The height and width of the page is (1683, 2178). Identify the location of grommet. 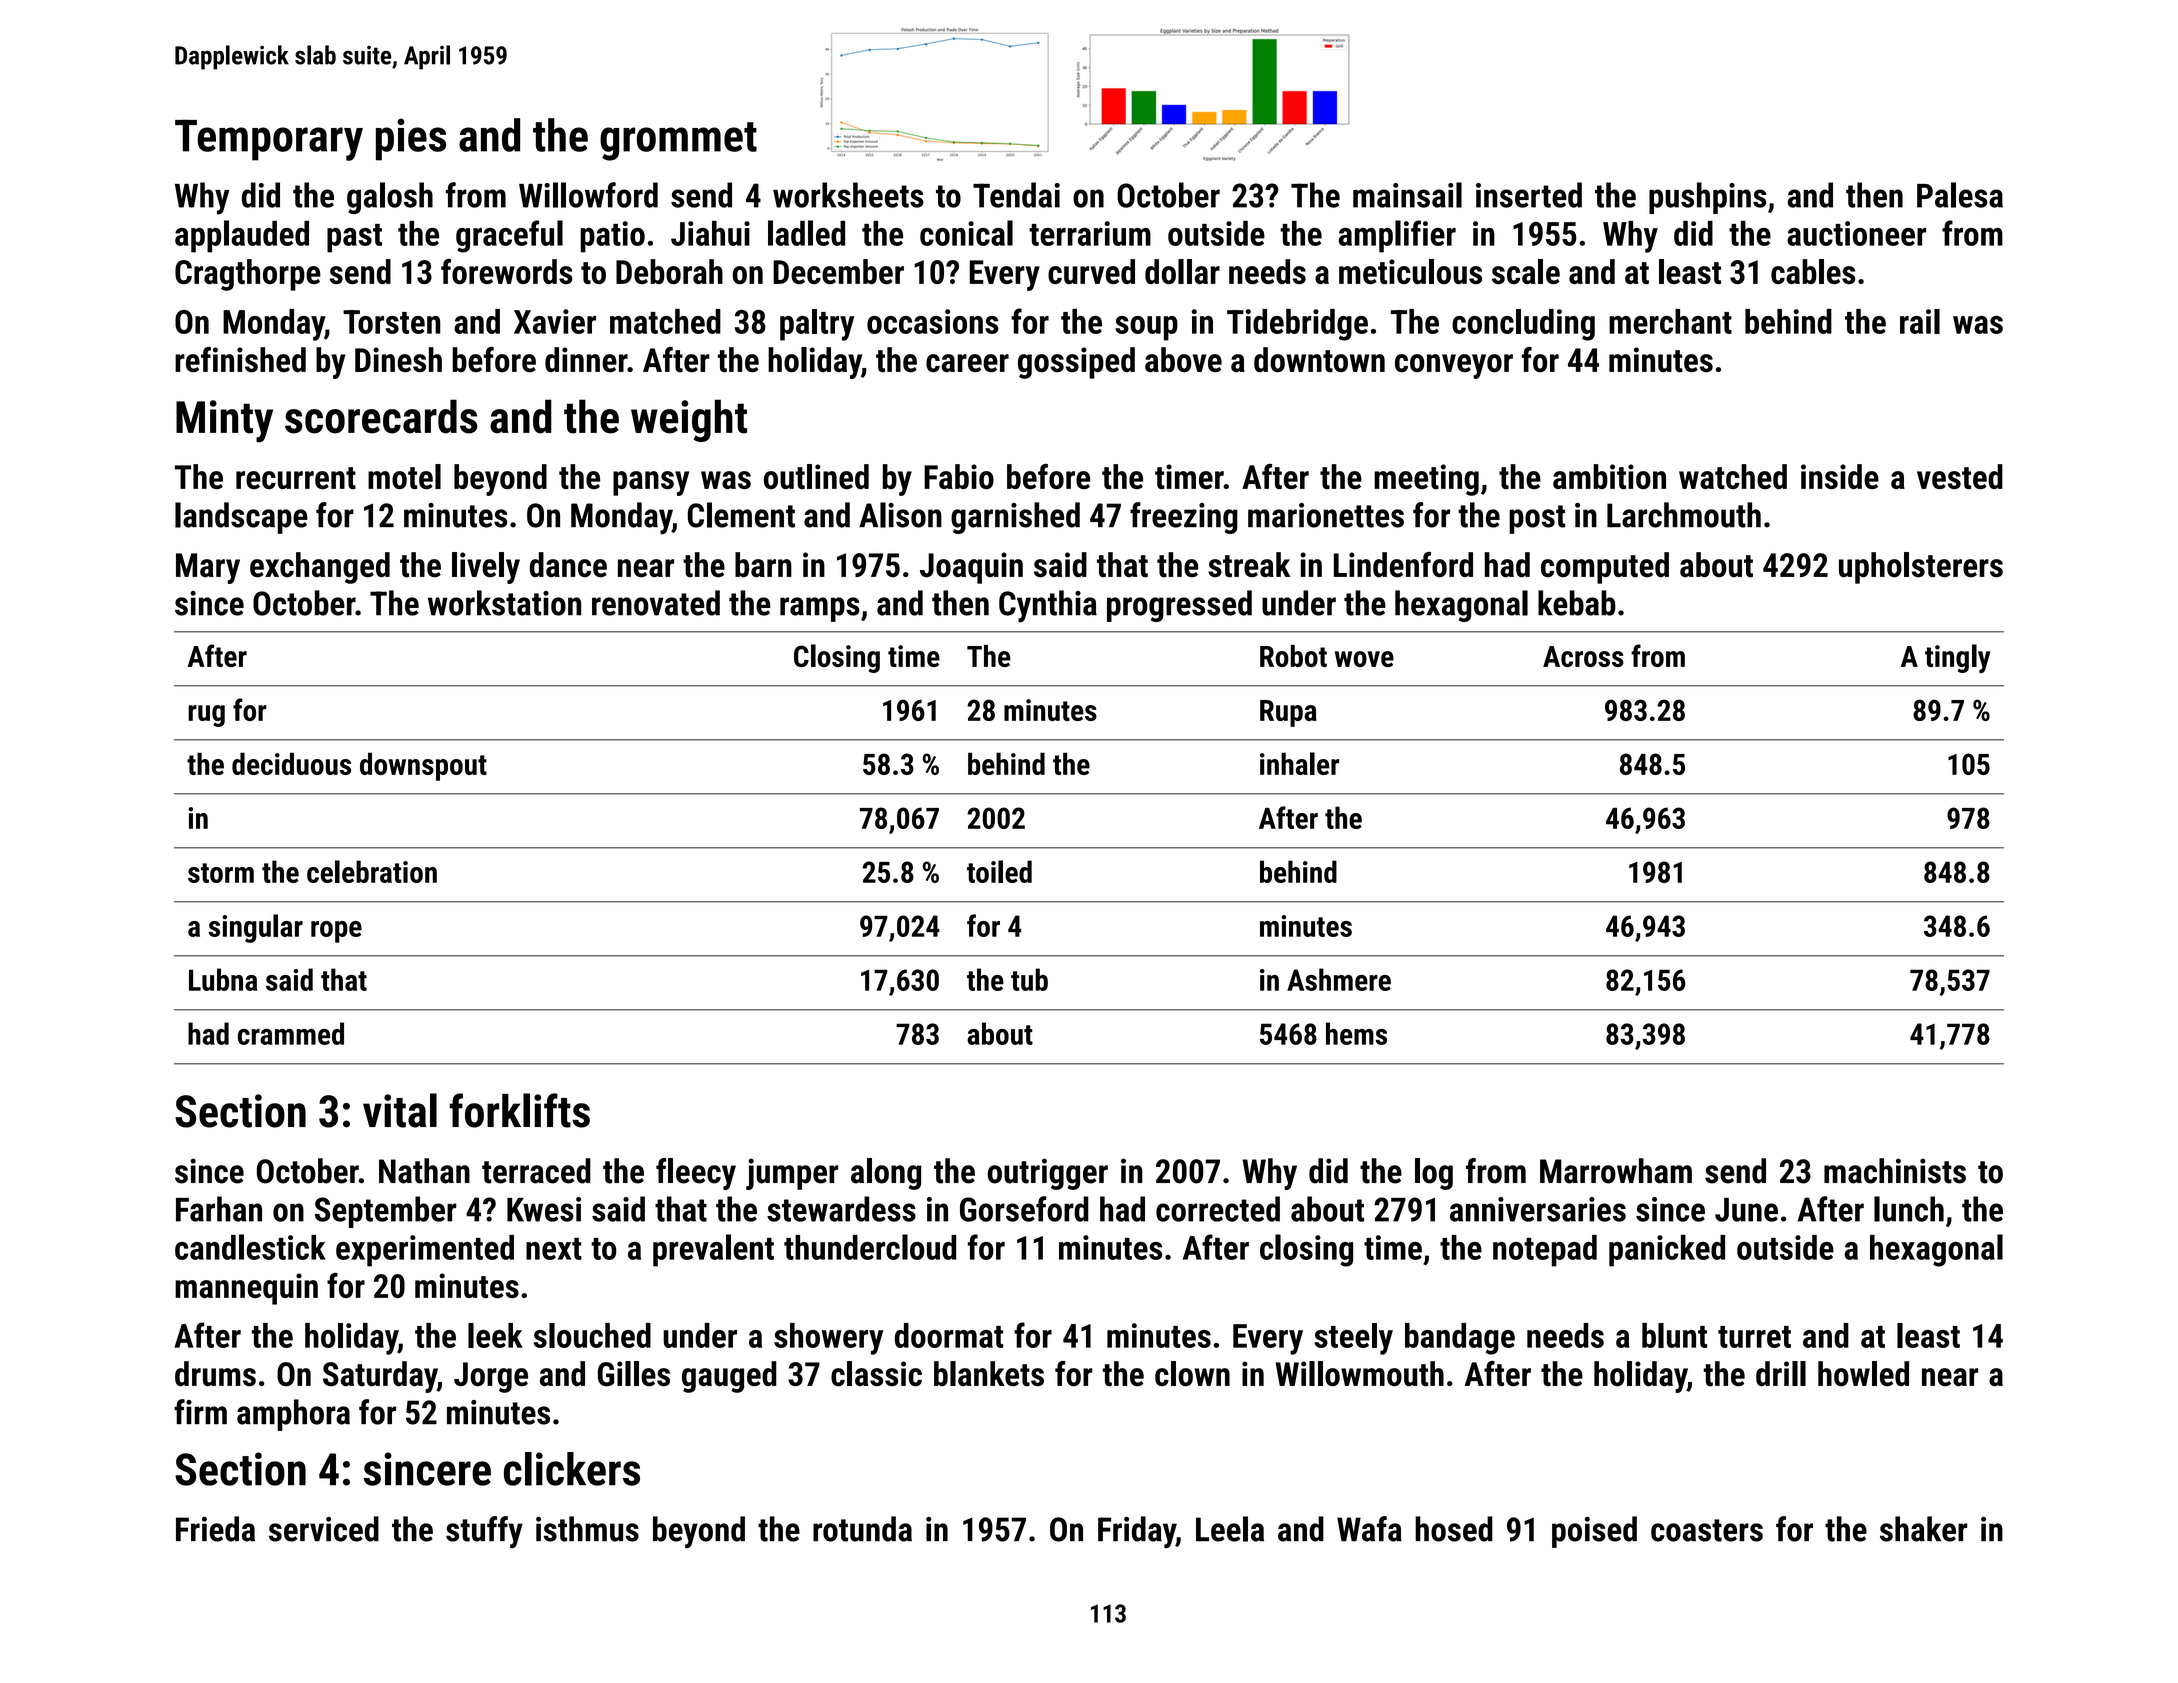
(678, 141).
